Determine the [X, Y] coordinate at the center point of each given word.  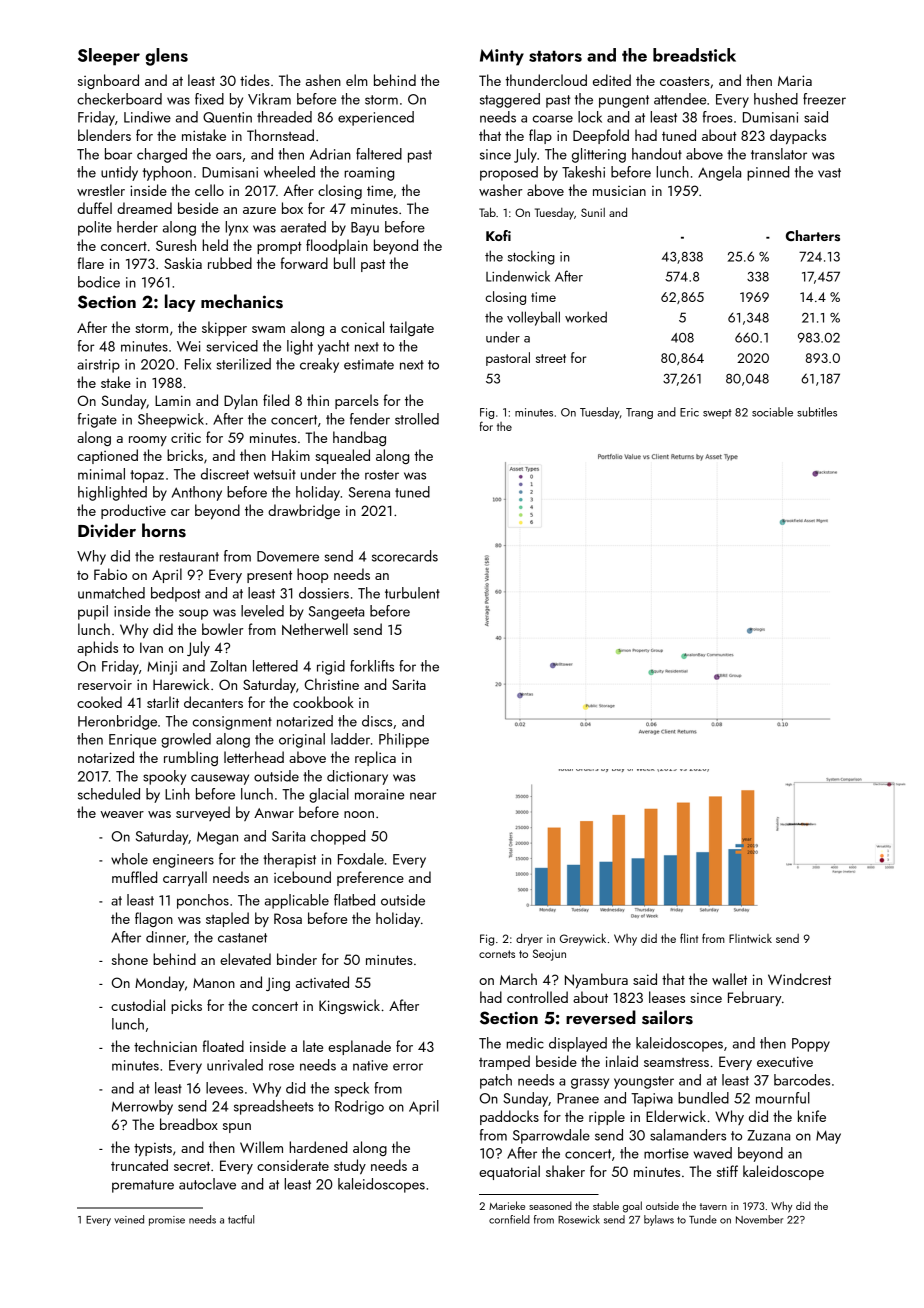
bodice [99, 282]
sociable [772, 412]
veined [129, 1219]
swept [717, 414]
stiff [727, 1171]
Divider [107, 530]
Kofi [498, 235]
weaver [122, 814]
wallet [729, 979]
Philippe [404, 740]
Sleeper [109, 57]
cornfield [509, 1219]
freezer [824, 99]
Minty [502, 57]
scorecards [405, 556]
